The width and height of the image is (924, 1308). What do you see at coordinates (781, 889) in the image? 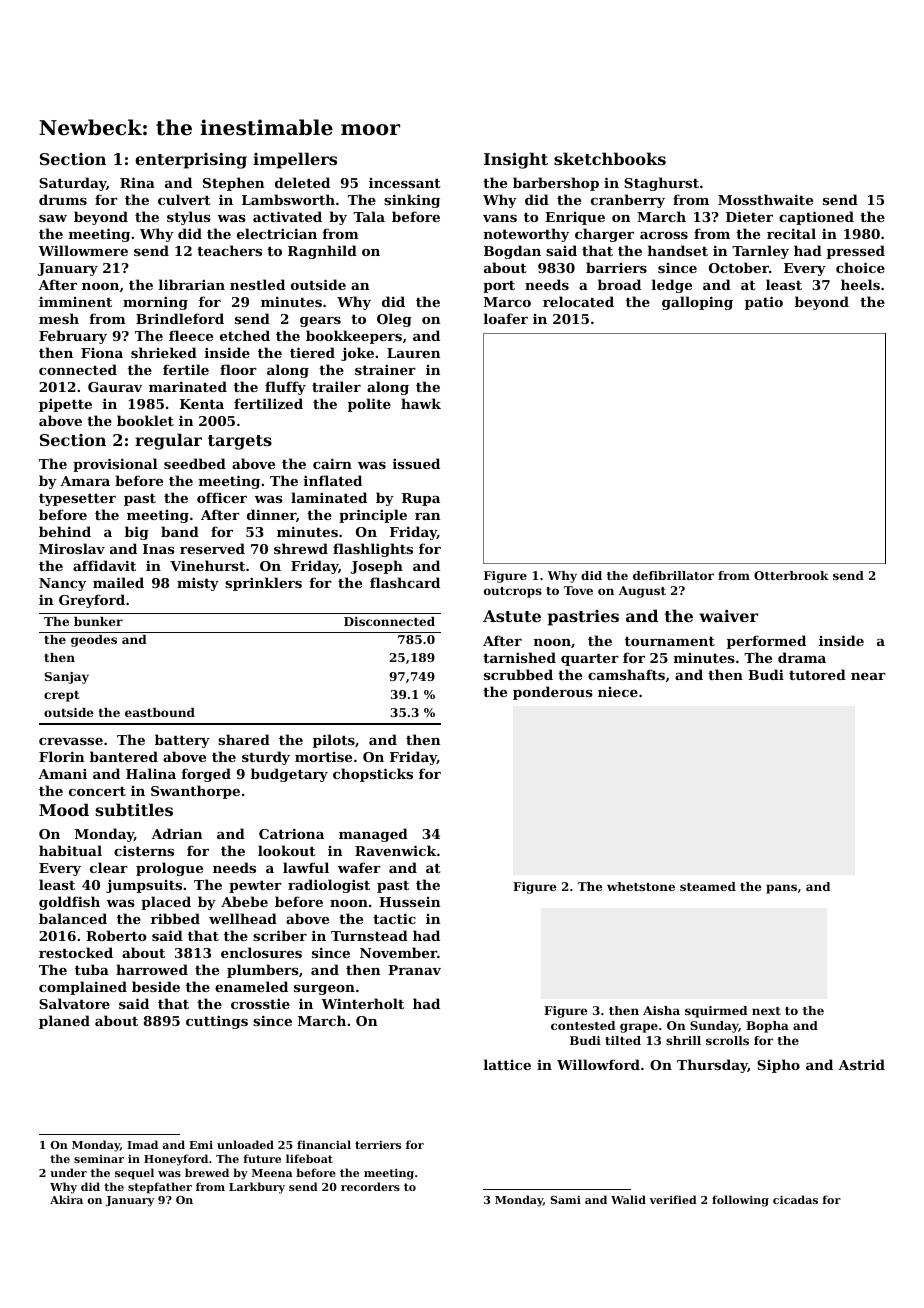
I see `pans` at bounding box center [781, 889].
